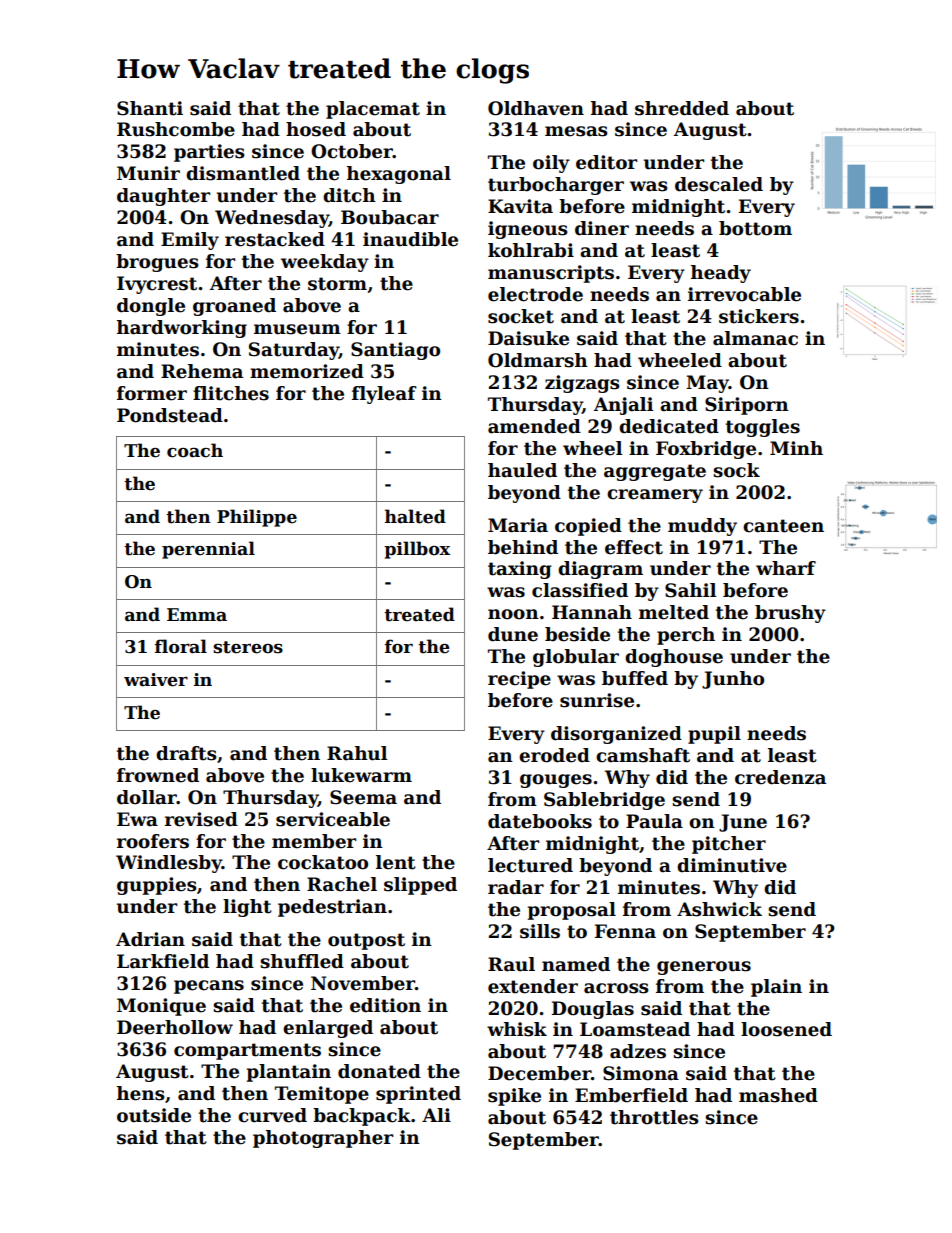 This page has height=1233, width=952. I want to click on shredded, so click(682, 108).
